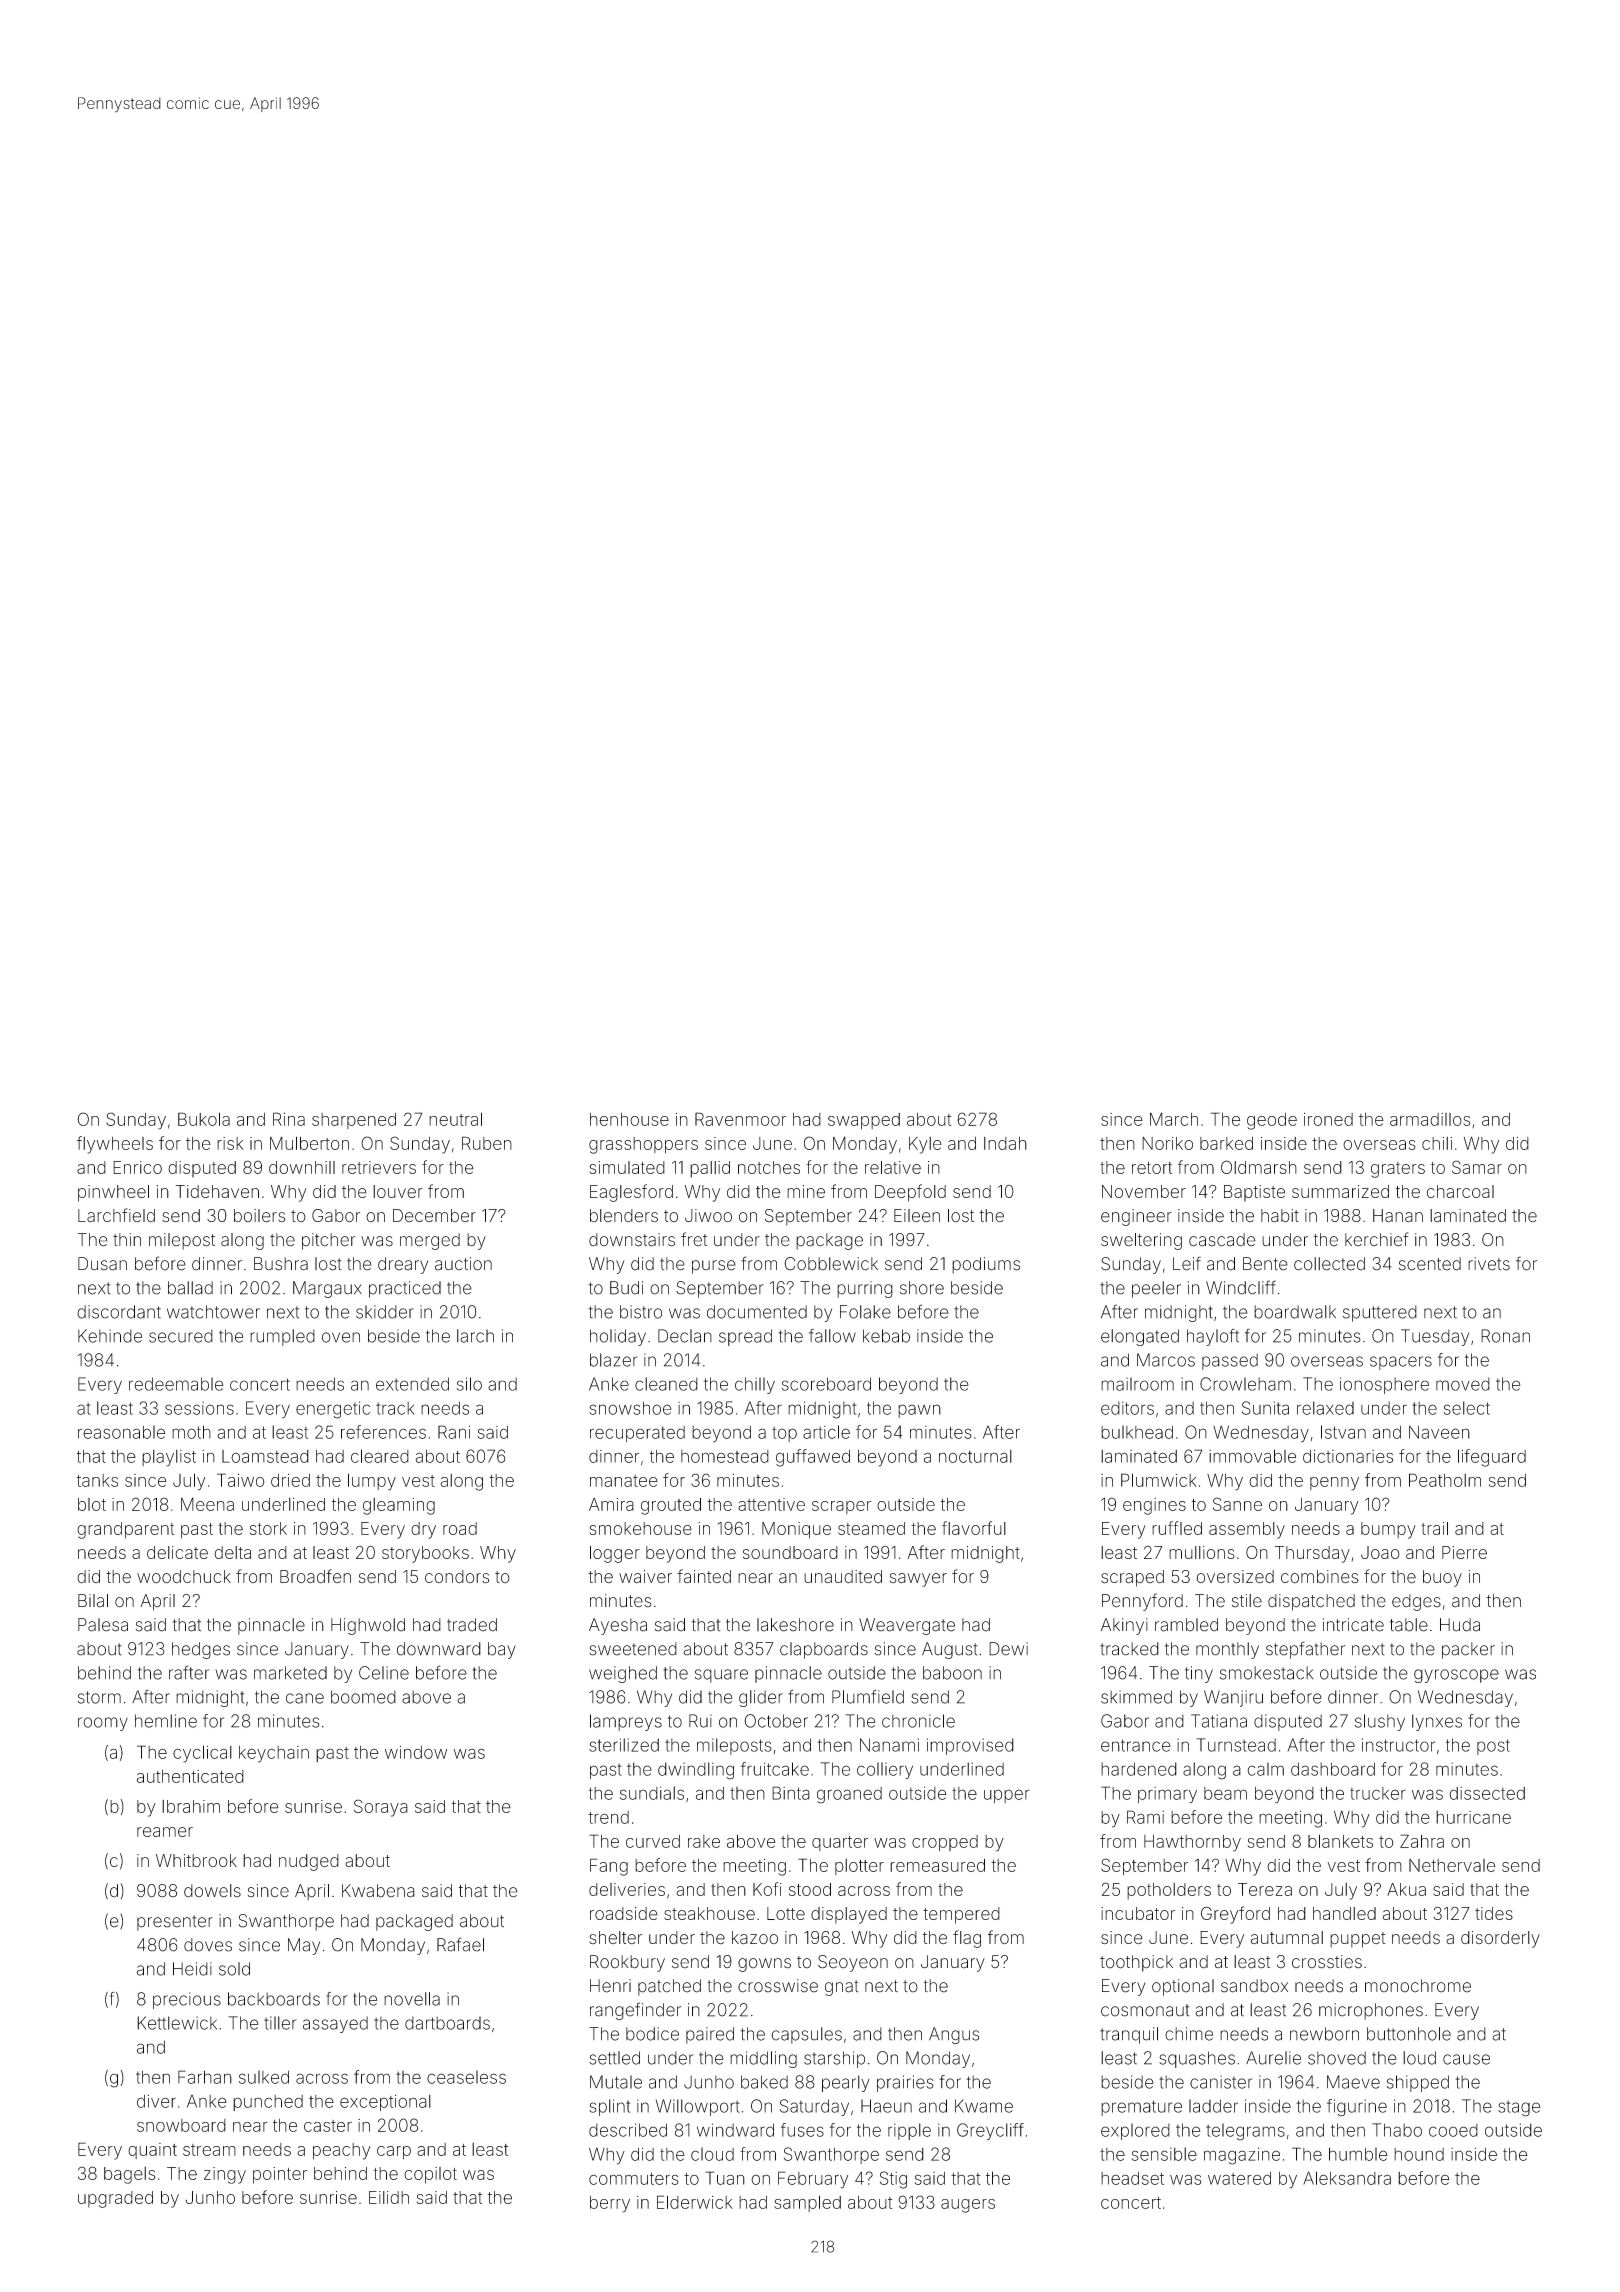 The width and height of the page is (1620, 2292). Describe the element at coordinates (865, 1312) in the page. I see `Folake` at that location.
